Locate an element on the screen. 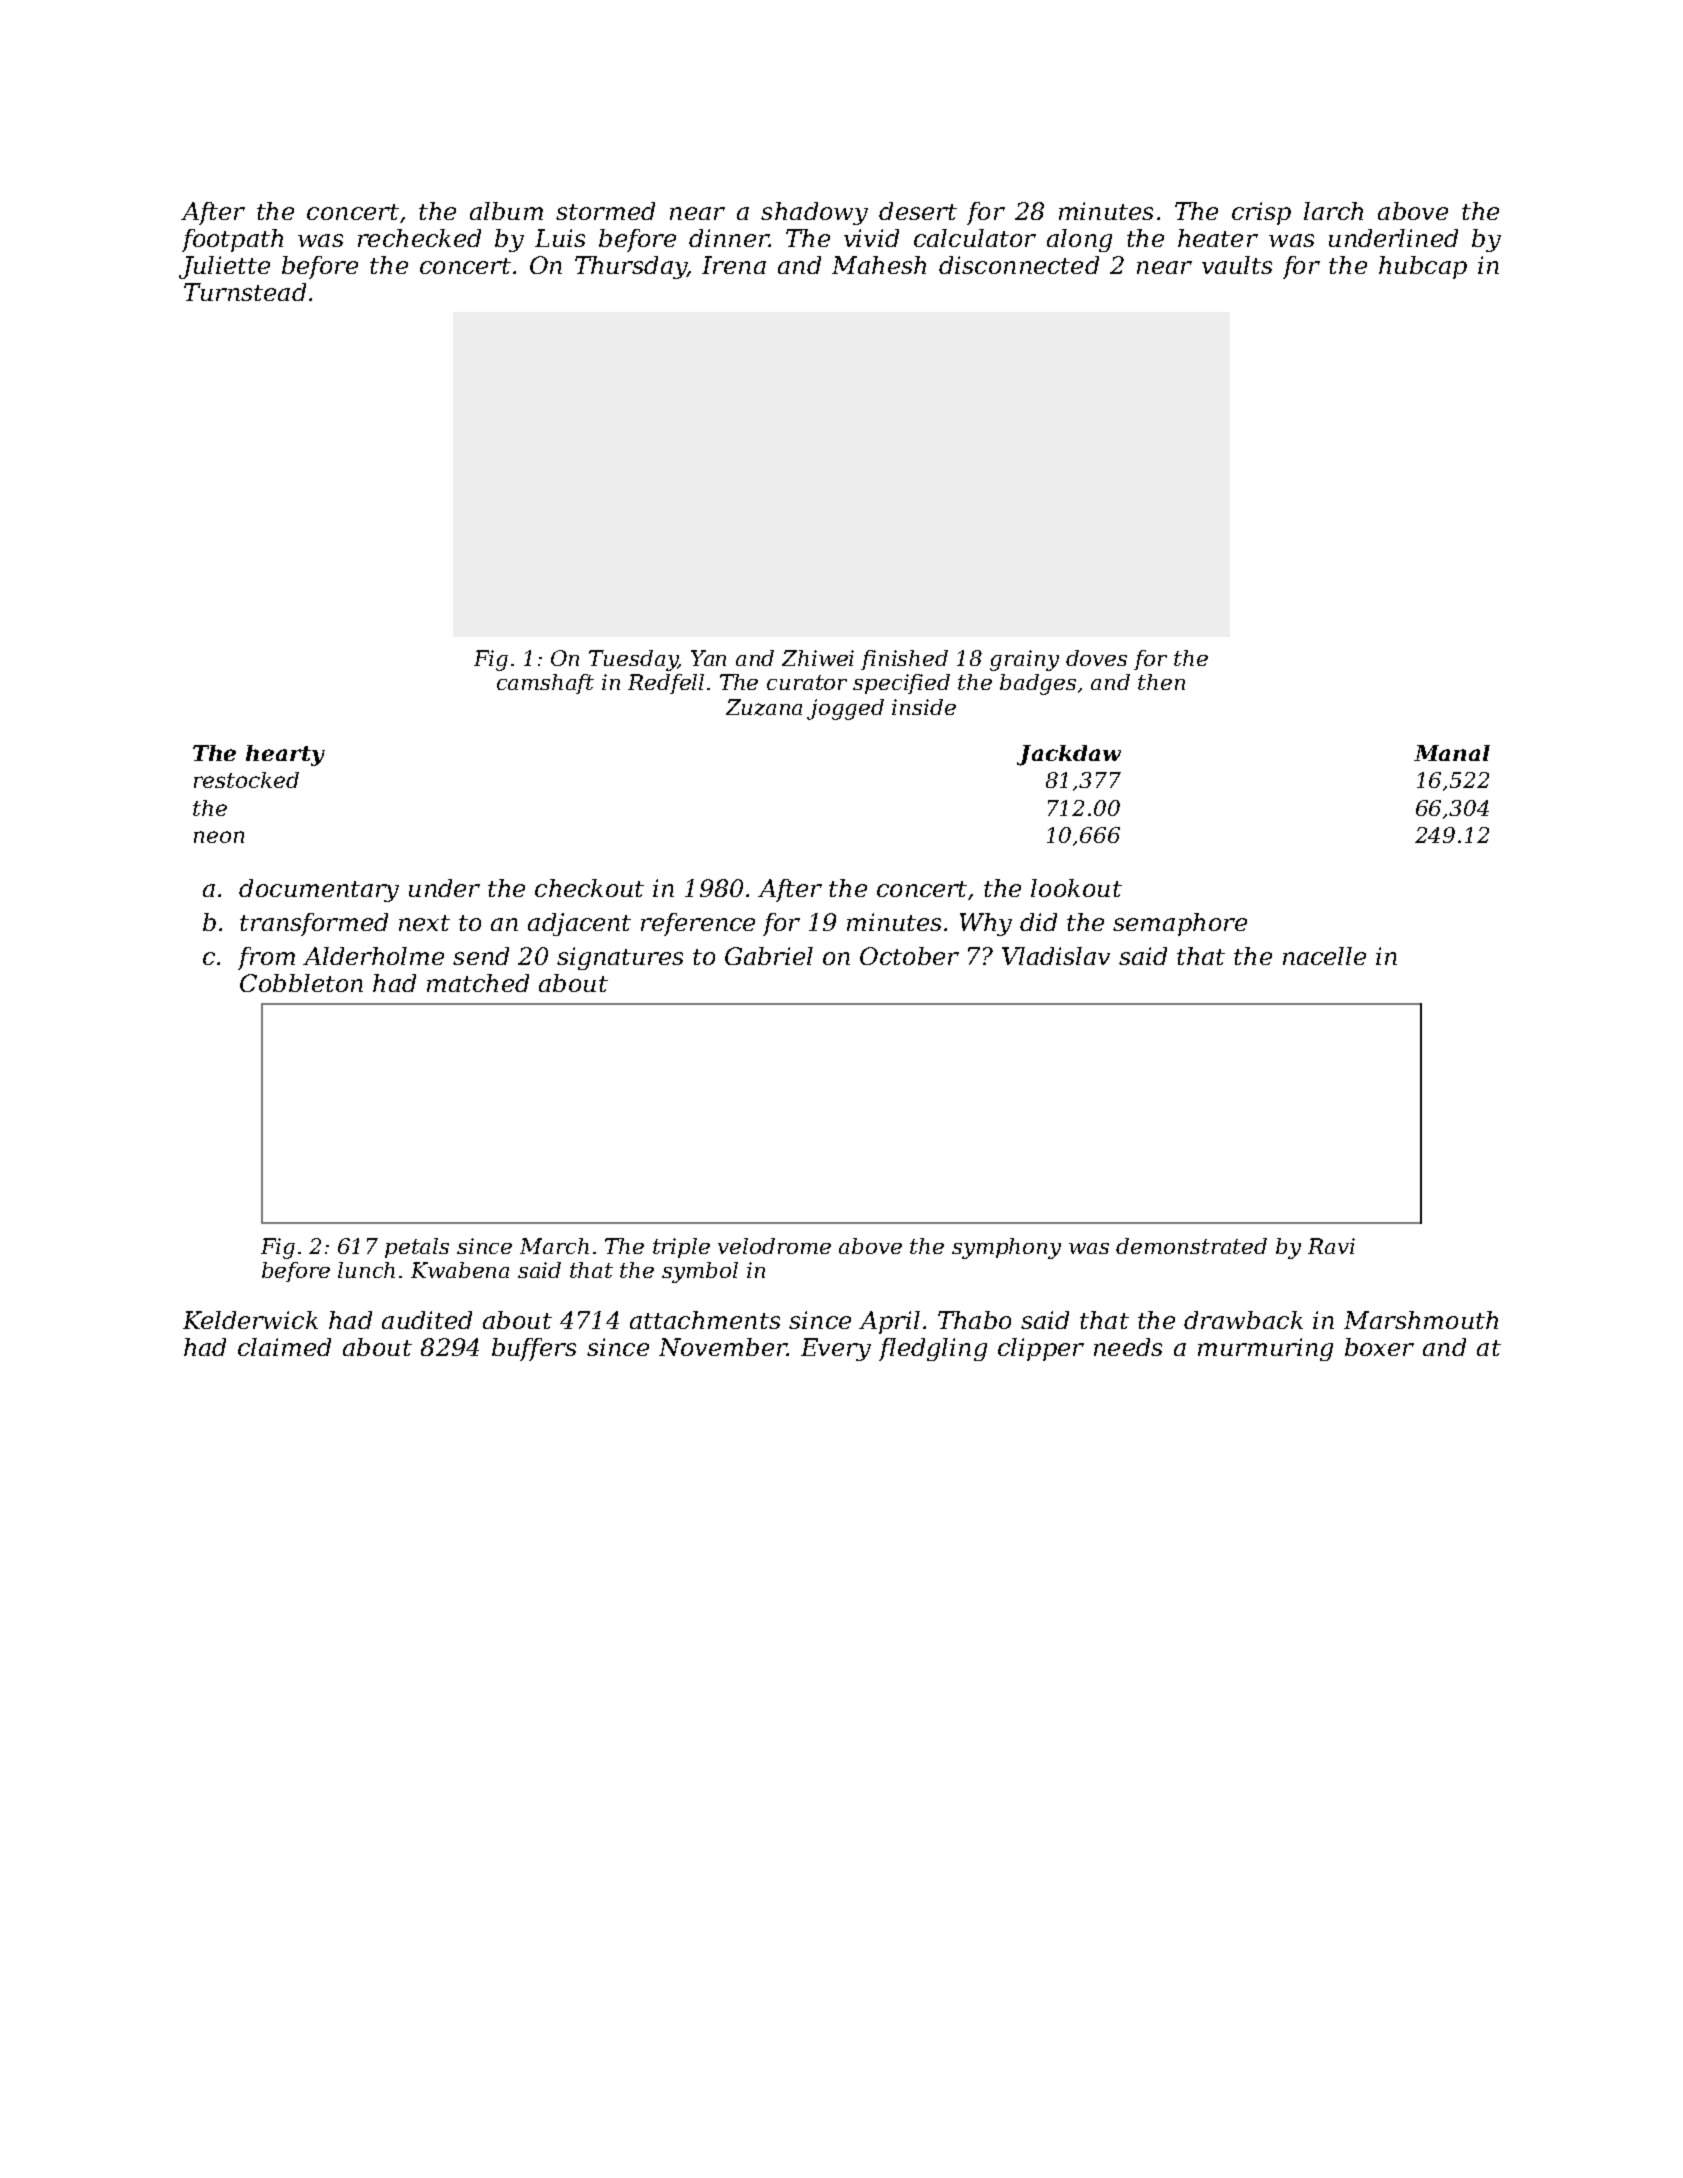 The image size is (1683, 2178). vaults is located at coordinates (1237, 265).
